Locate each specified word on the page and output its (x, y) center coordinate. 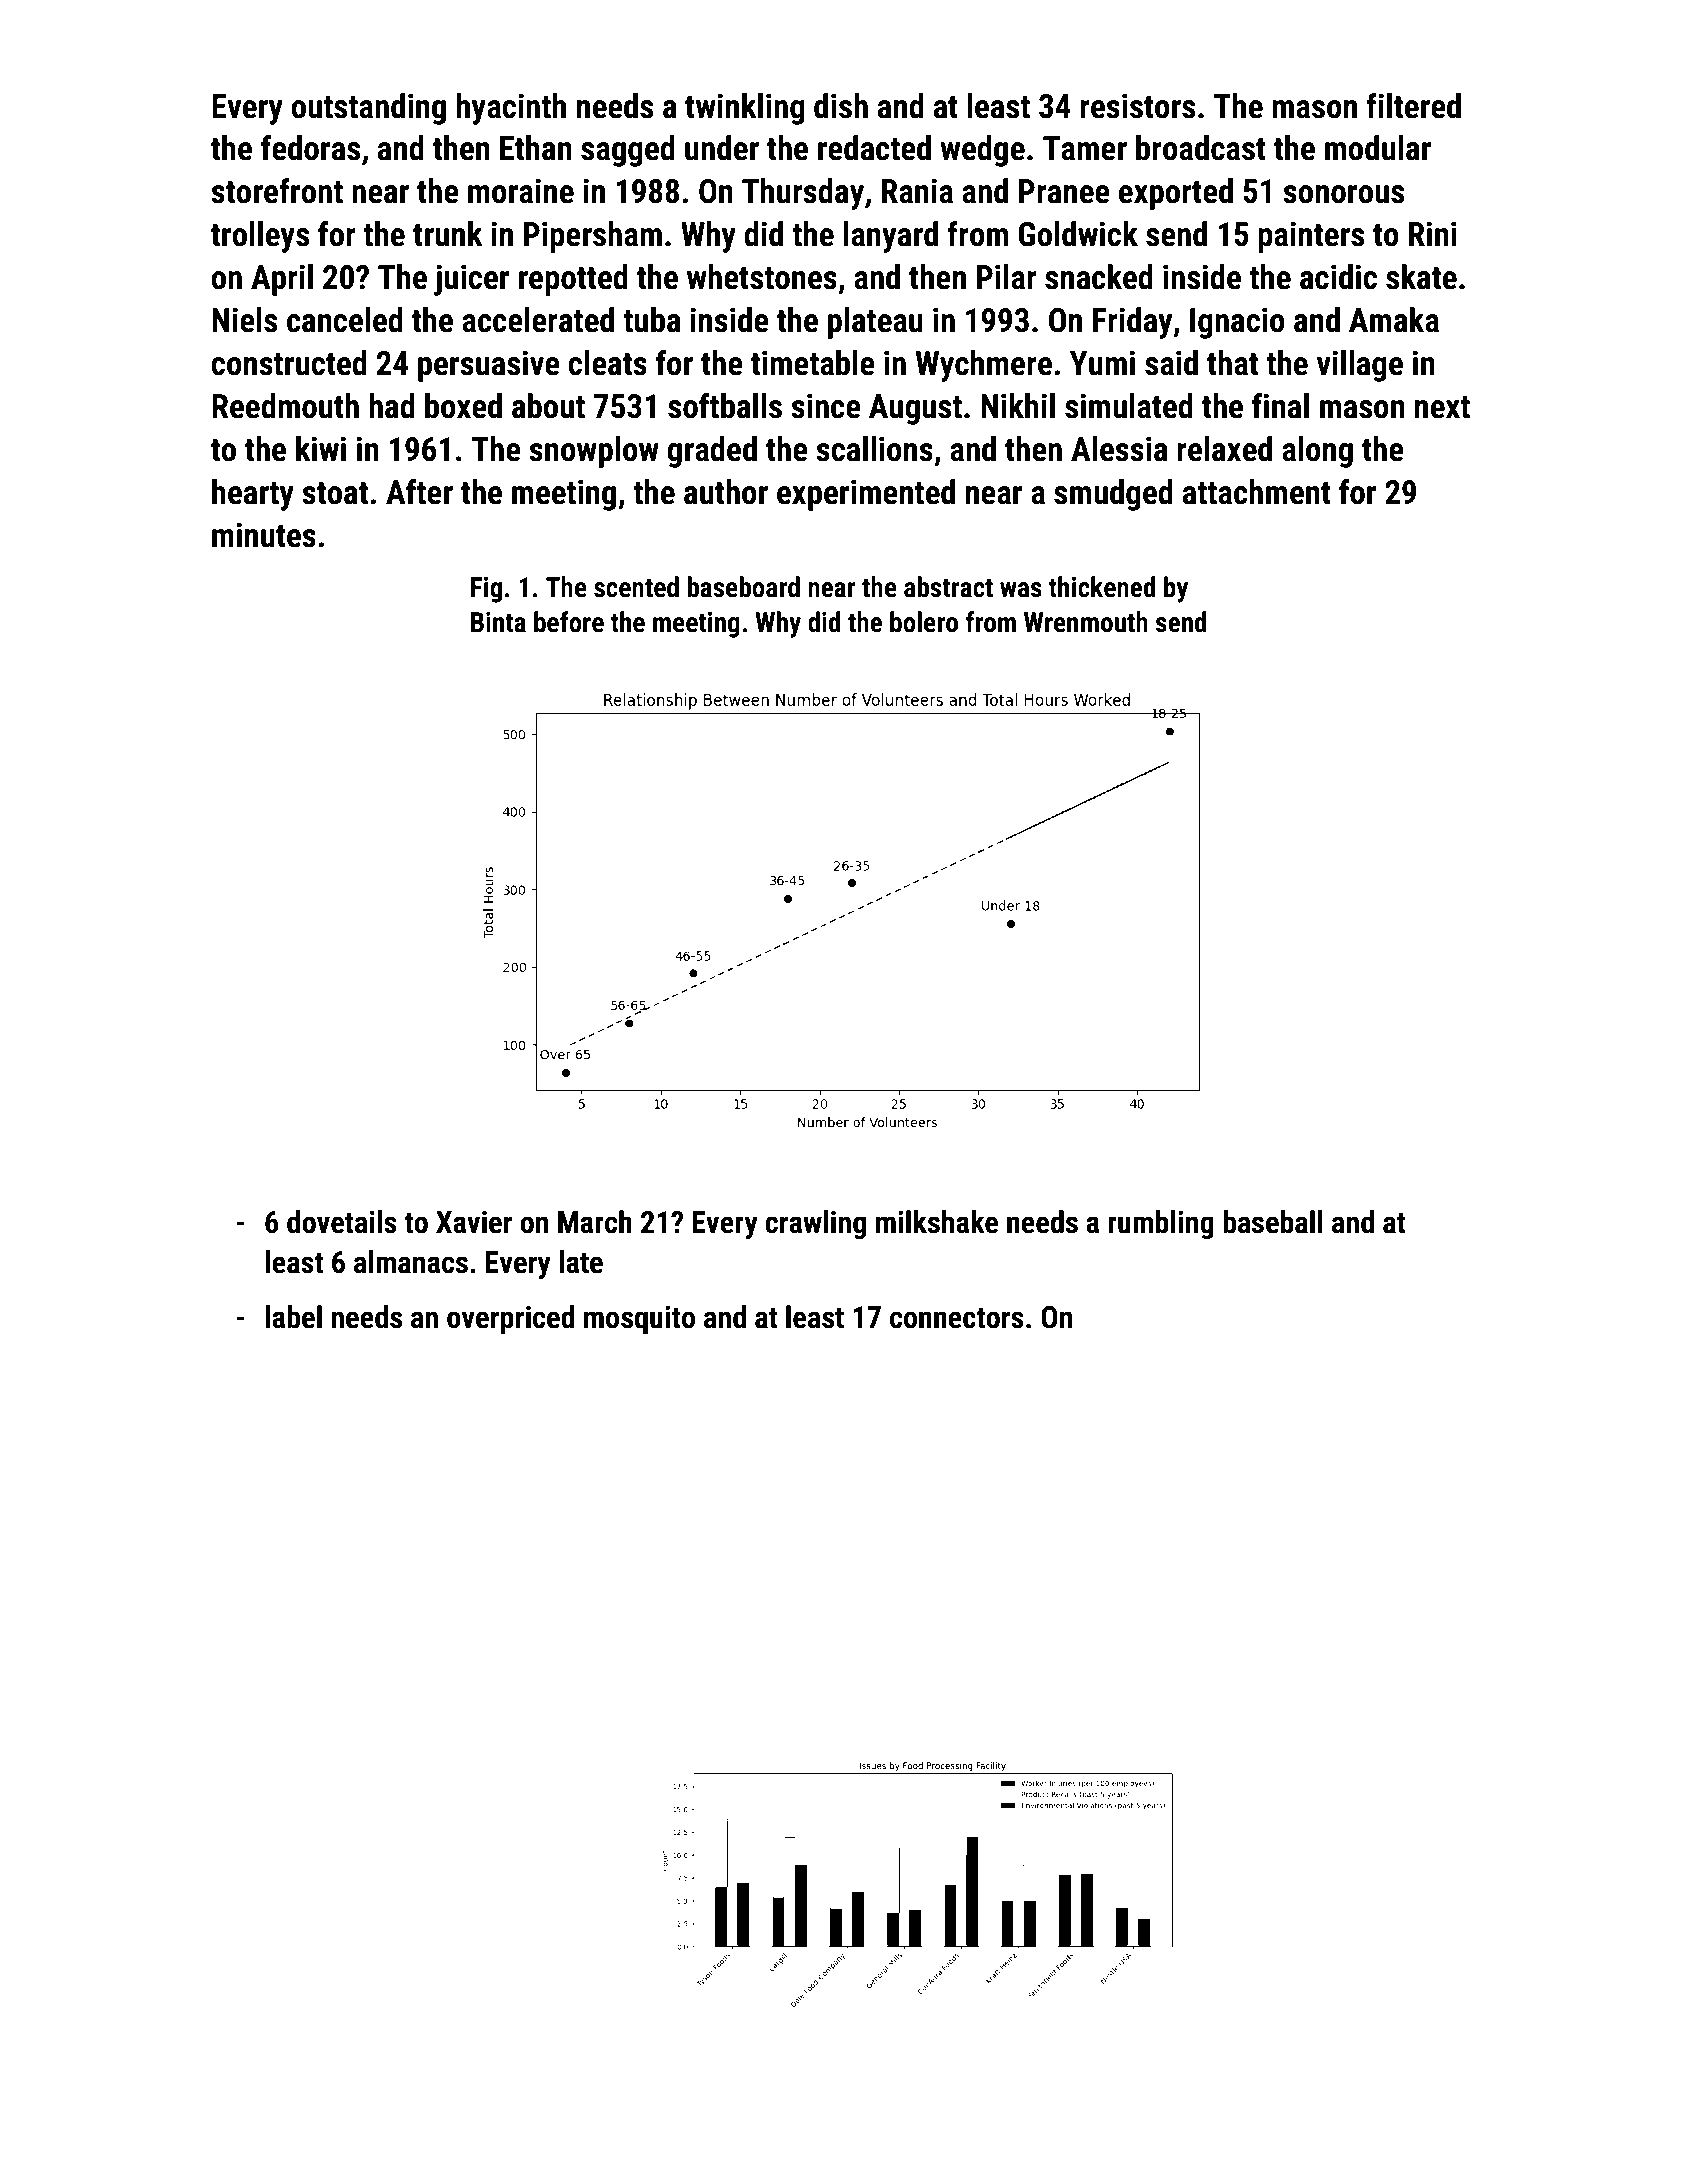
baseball (1273, 1222)
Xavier (474, 1222)
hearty (253, 495)
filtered (1413, 106)
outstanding (368, 109)
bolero (924, 622)
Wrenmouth (1086, 622)
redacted (874, 148)
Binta (498, 622)
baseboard (743, 587)
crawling (815, 1224)
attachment (1257, 492)
